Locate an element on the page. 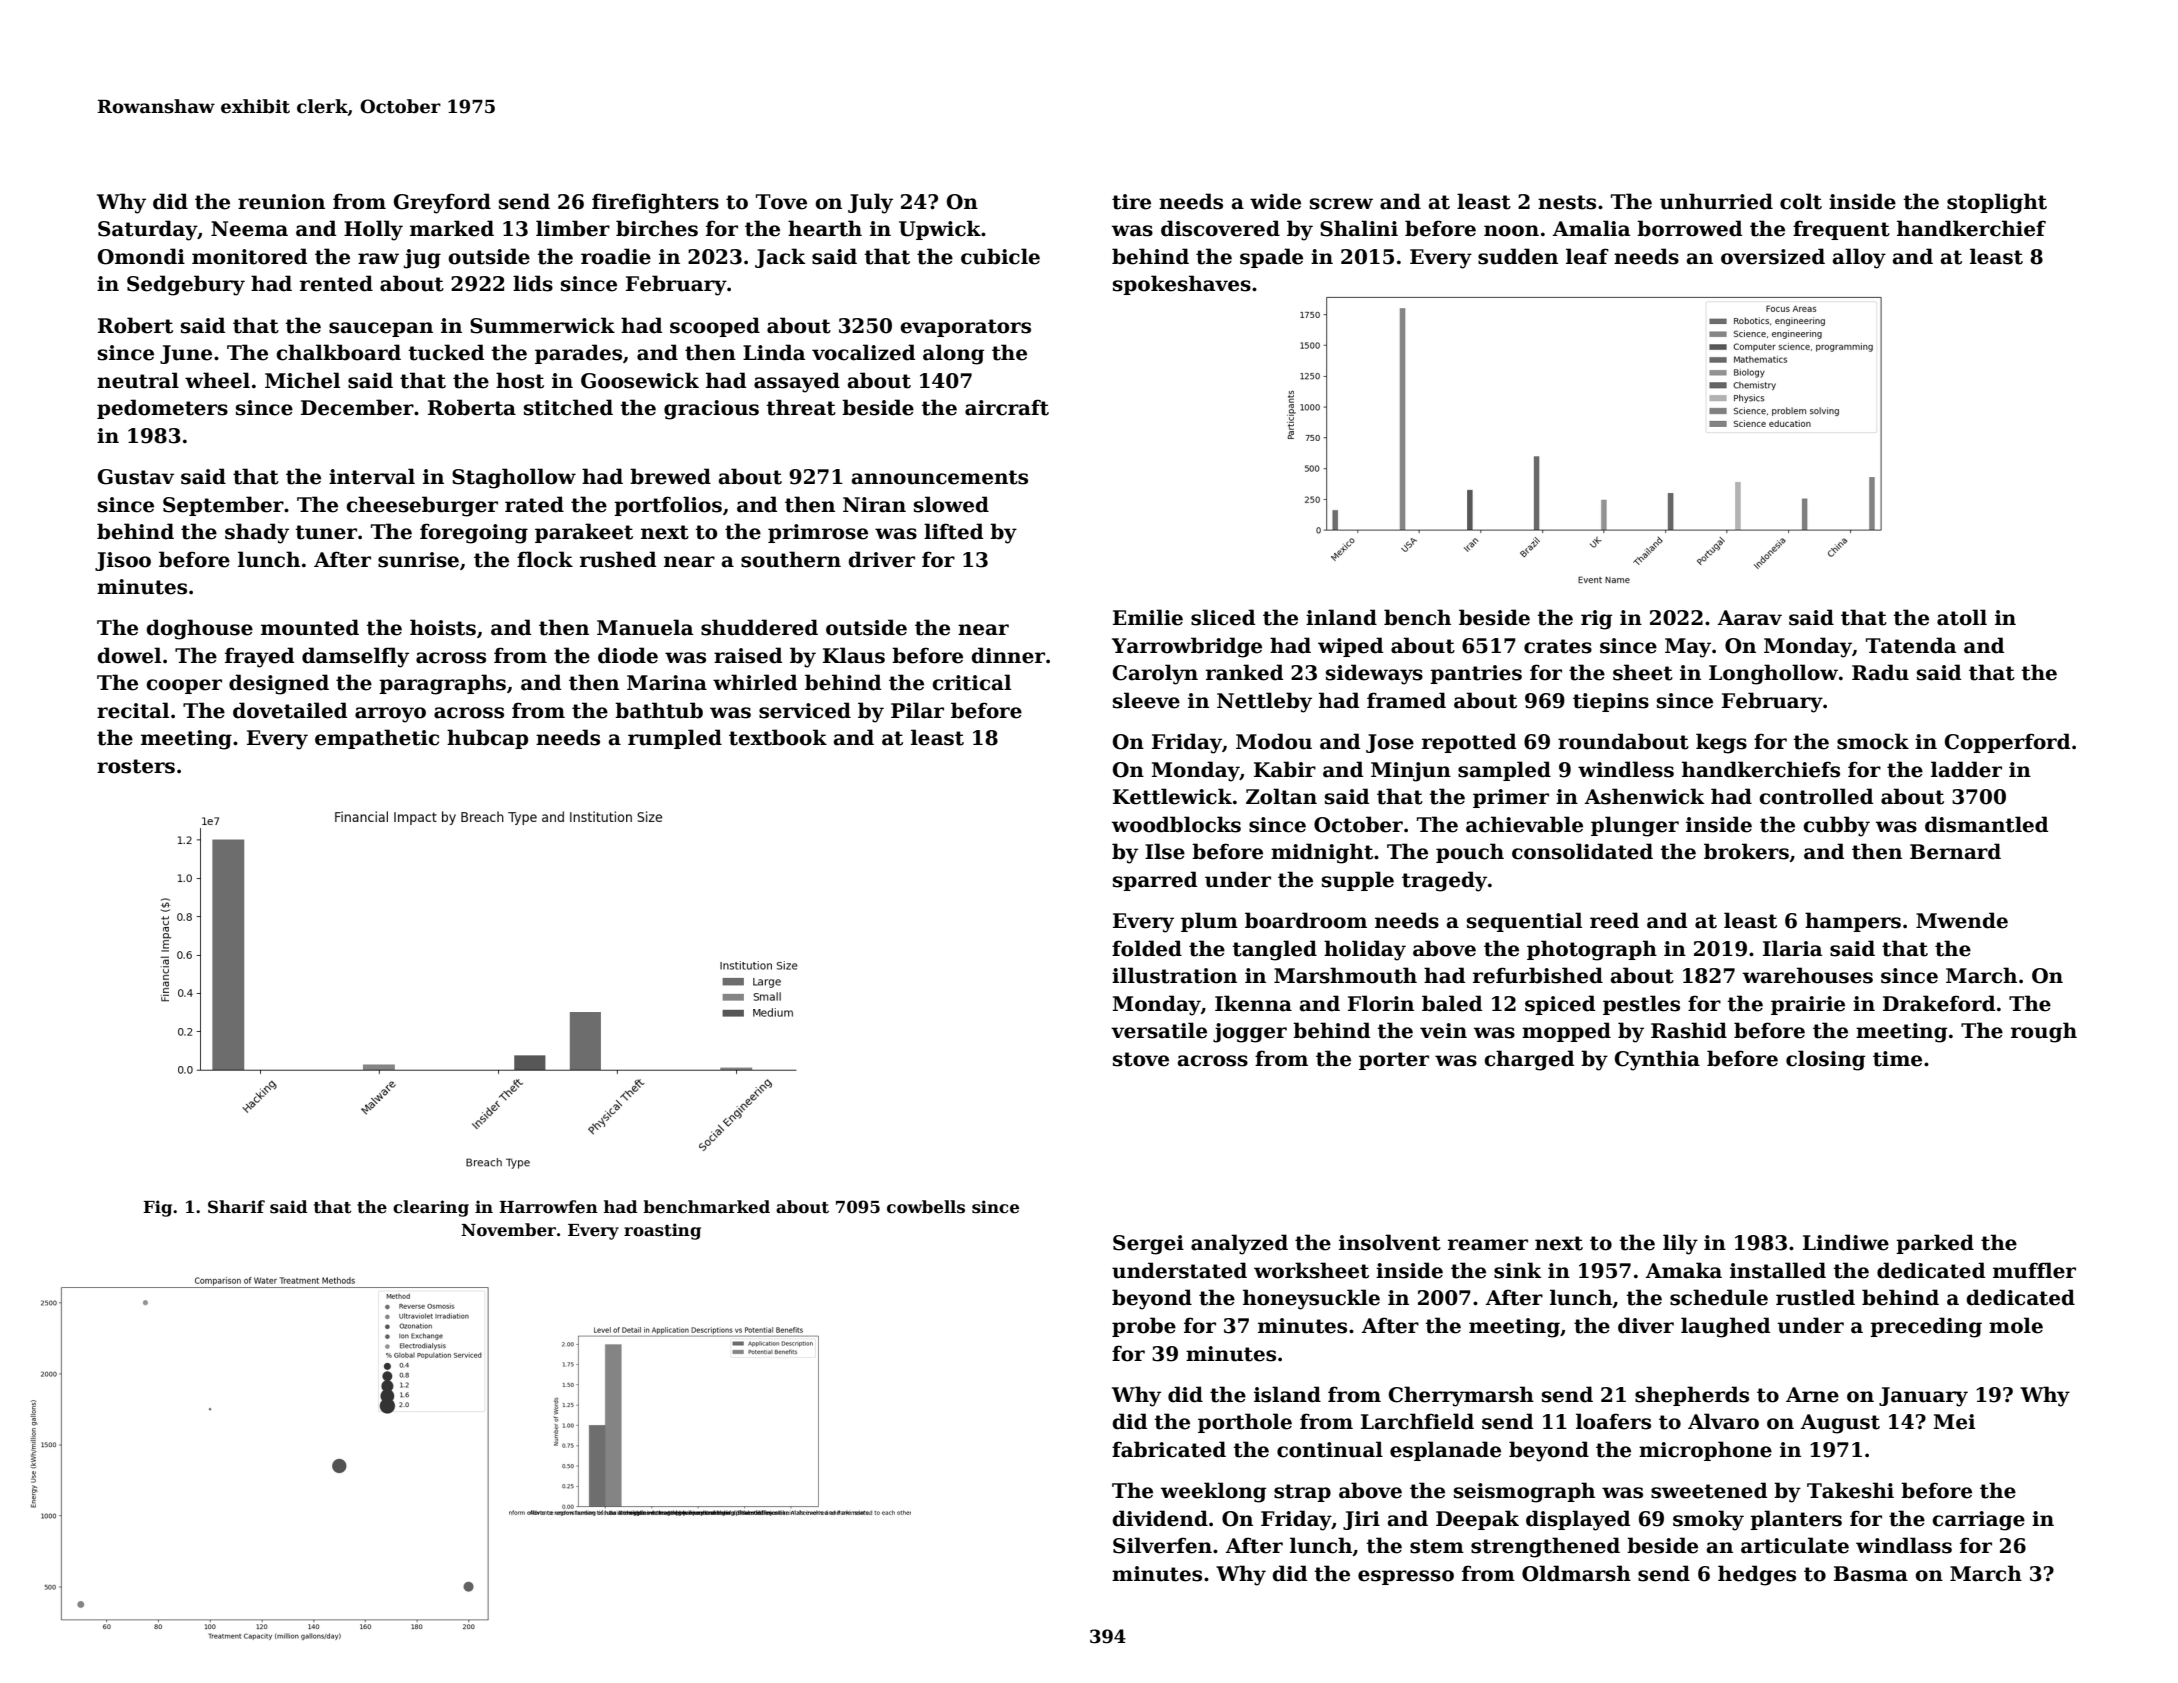  dowel is located at coordinates (129, 655).
